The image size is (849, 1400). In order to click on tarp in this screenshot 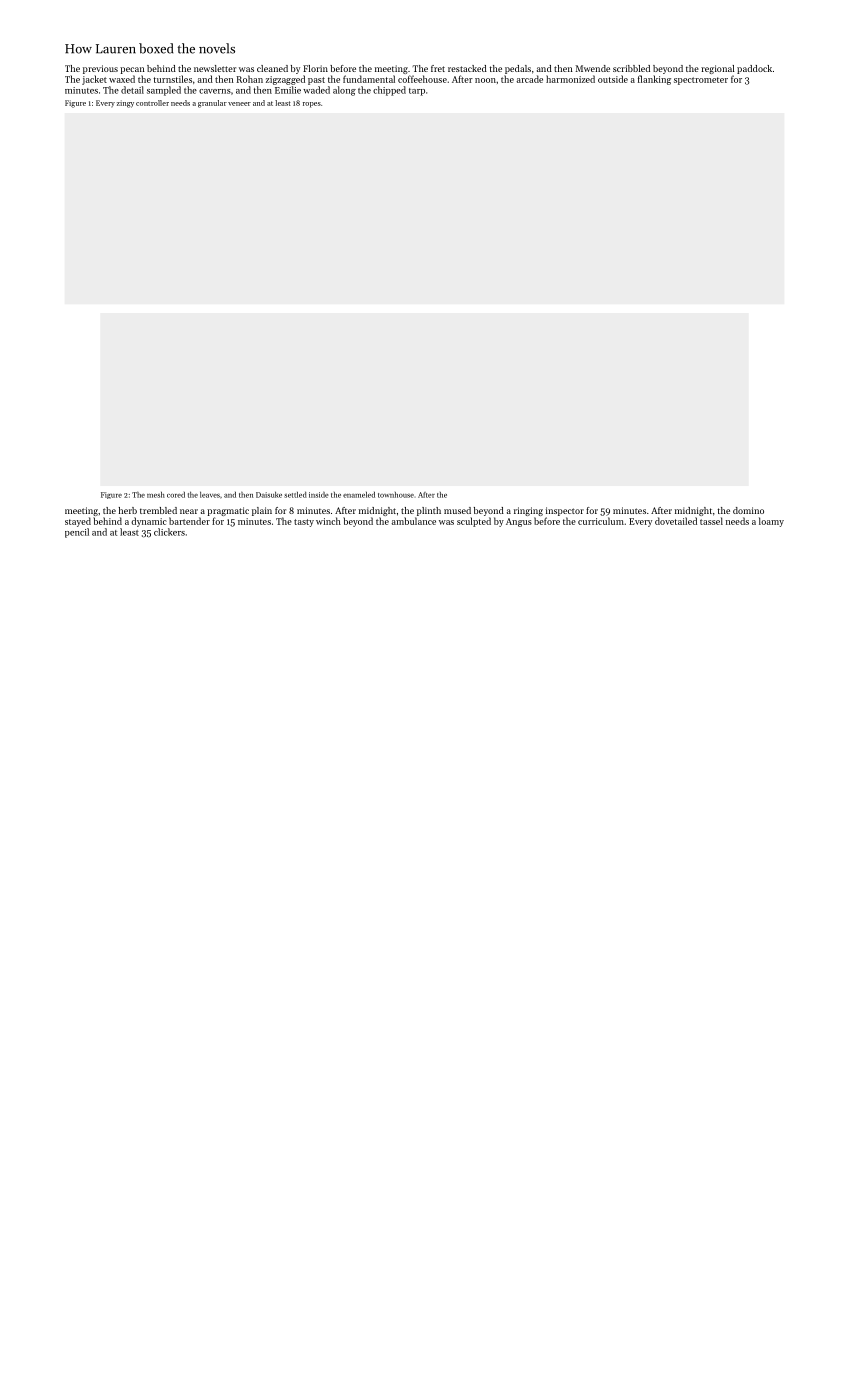, I will do `click(417, 92)`.
